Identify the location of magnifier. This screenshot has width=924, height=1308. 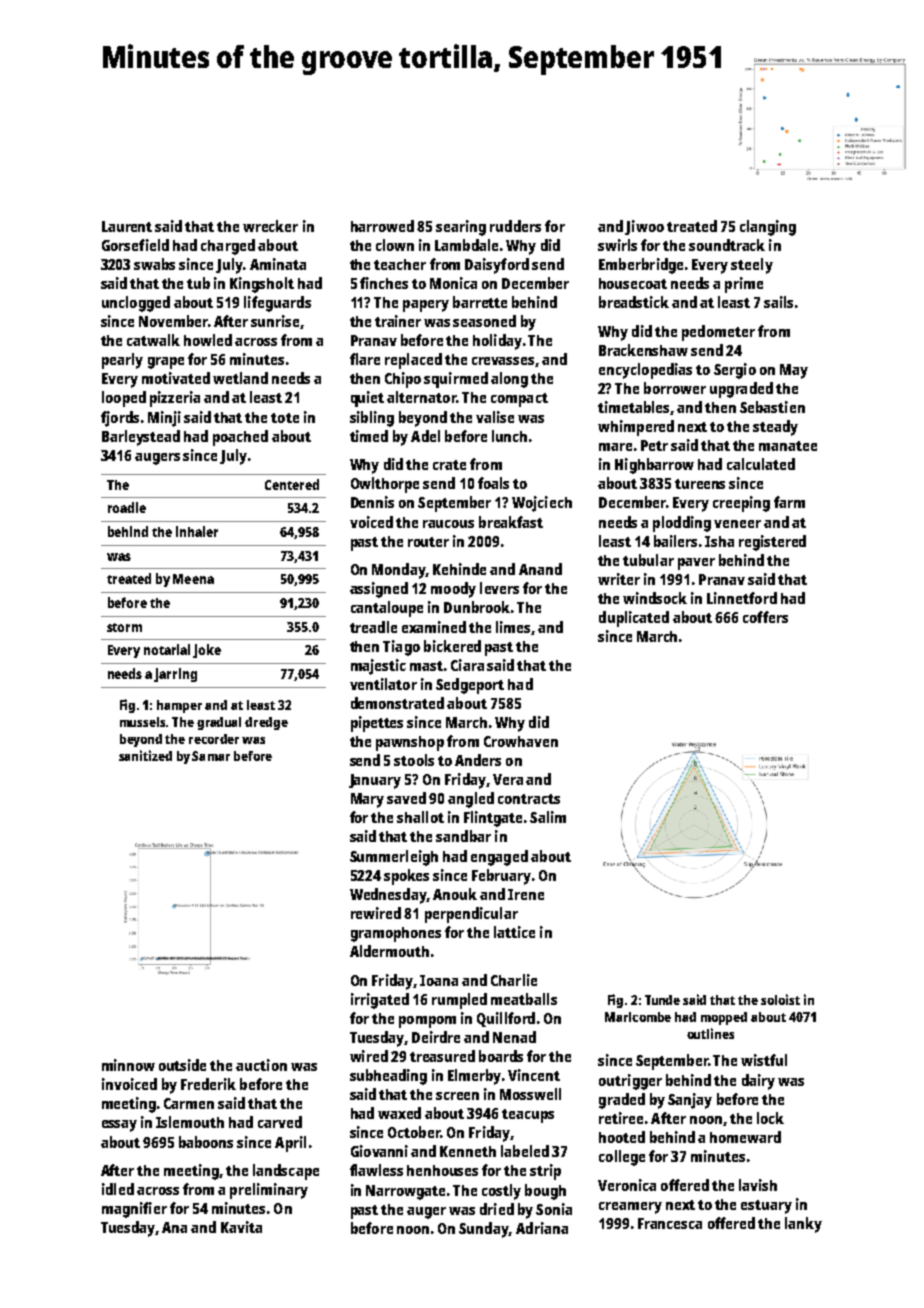
(134, 1210).
